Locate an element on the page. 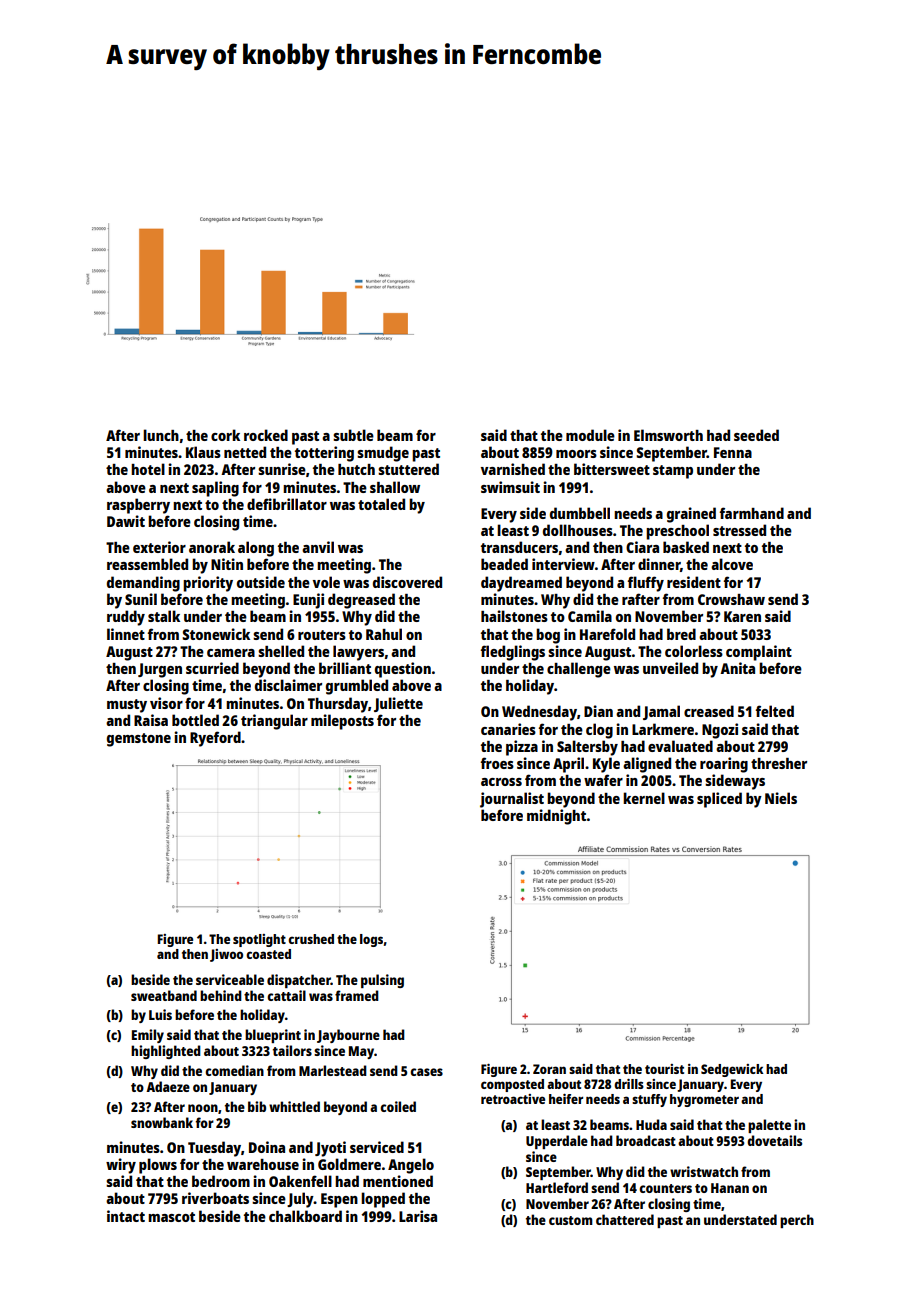 This document has width=924, height=1308. Jaybourne is located at coordinates (348, 1036).
